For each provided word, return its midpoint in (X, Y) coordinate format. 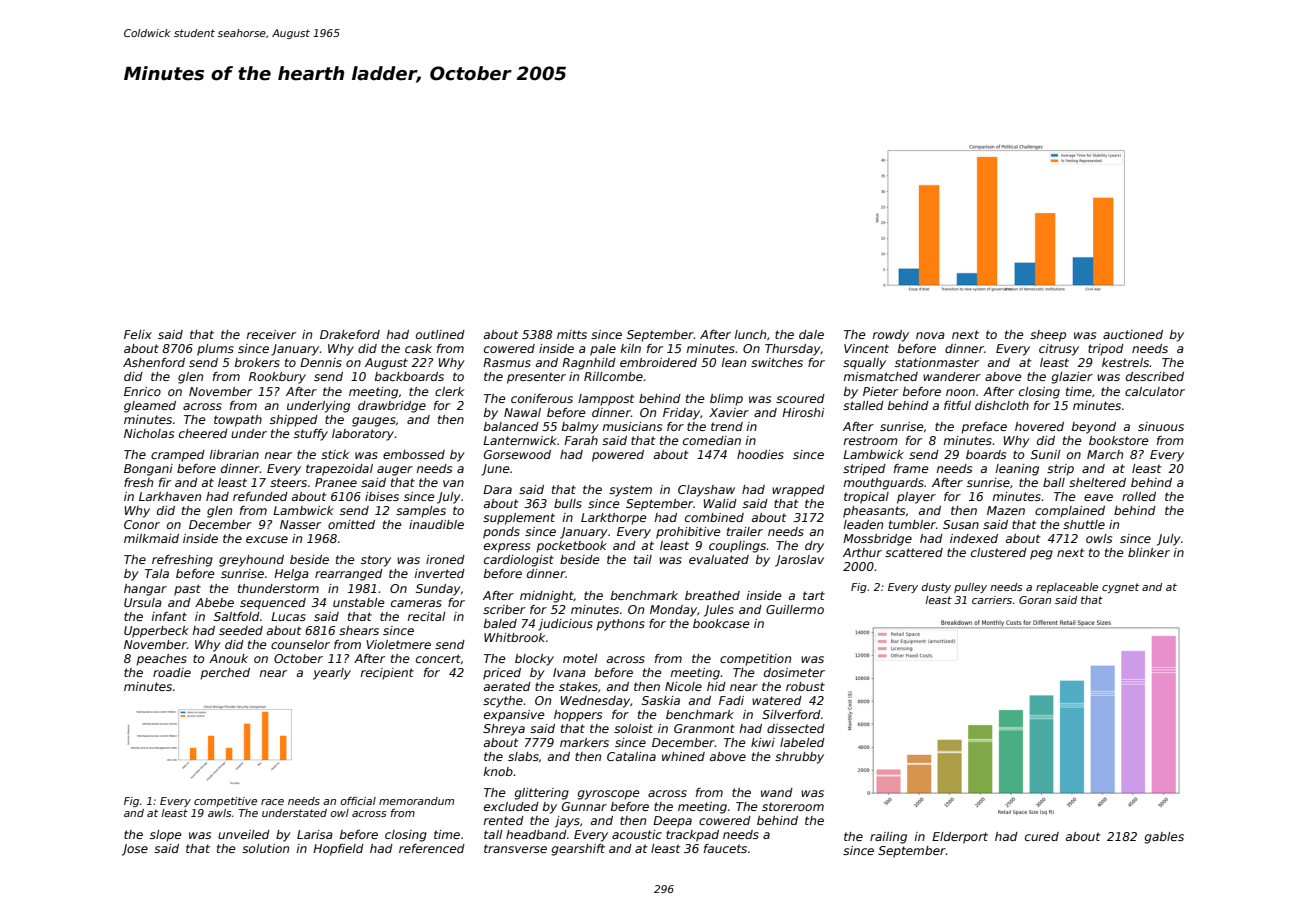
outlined (440, 334)
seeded (241, 630)
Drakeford (350, 334)
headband (536, 834)
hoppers (578, 716)
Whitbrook (514, 637)
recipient (387, 674)
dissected (796, 728)
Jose (135, 850)
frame (911, 468)
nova (930, 335)
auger (395, 471)
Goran (1035, 600)
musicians (632, 426)
